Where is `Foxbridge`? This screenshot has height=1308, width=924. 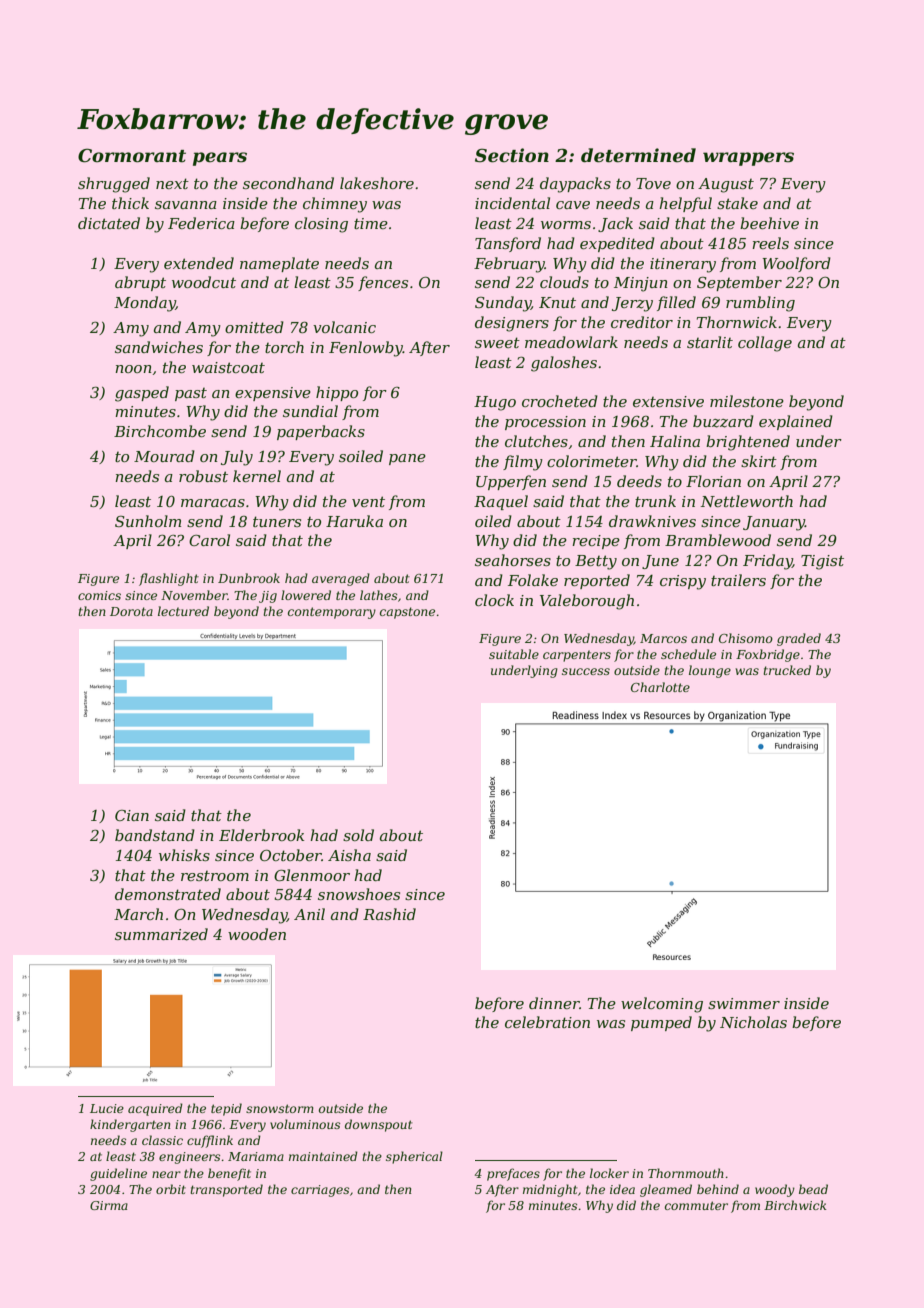
Foxbridge is located at coordinates (768, 655).
